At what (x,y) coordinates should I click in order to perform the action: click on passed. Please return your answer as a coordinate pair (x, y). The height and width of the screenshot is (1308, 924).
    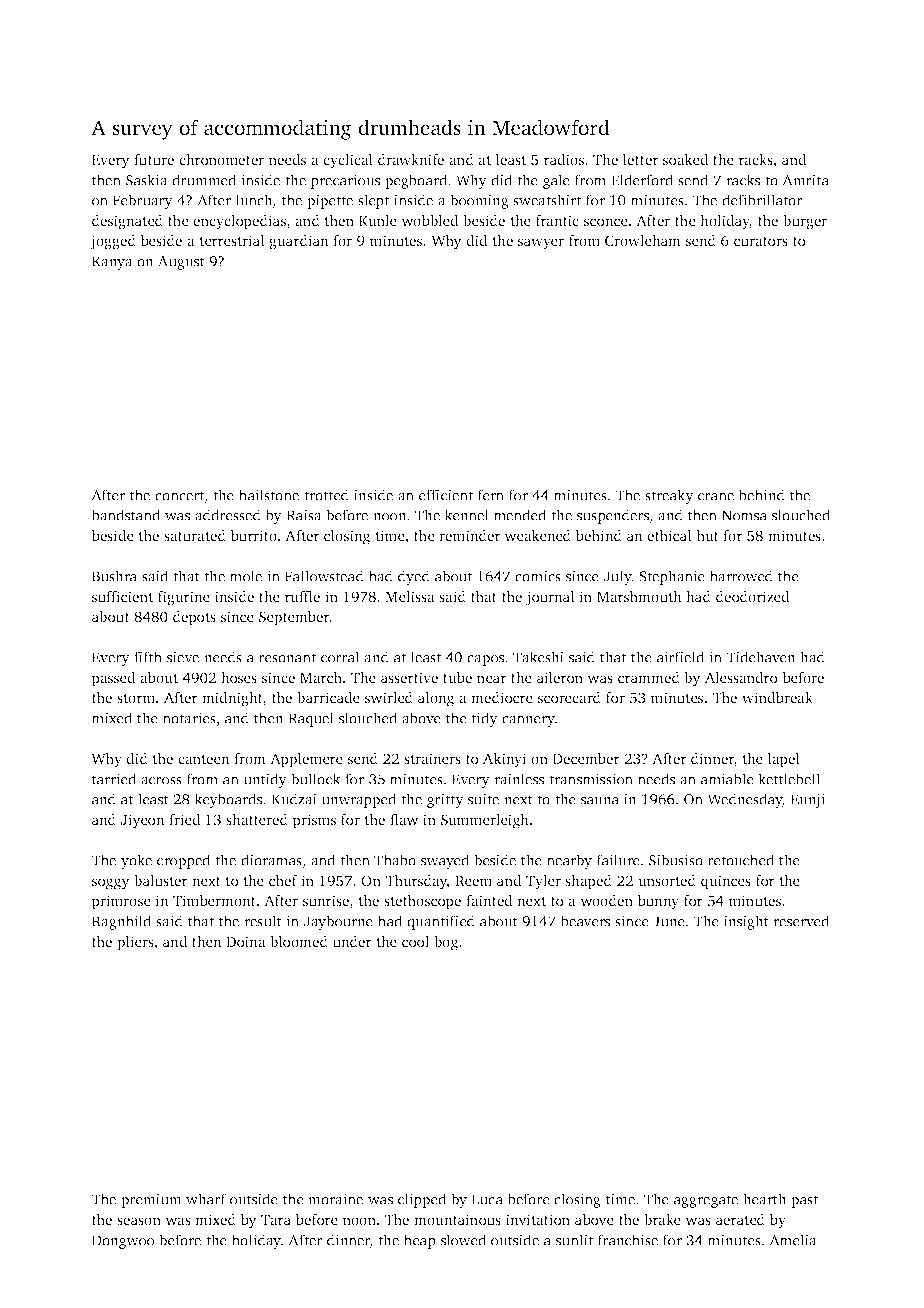
    Looking at the image, I should click on (113, 679).
